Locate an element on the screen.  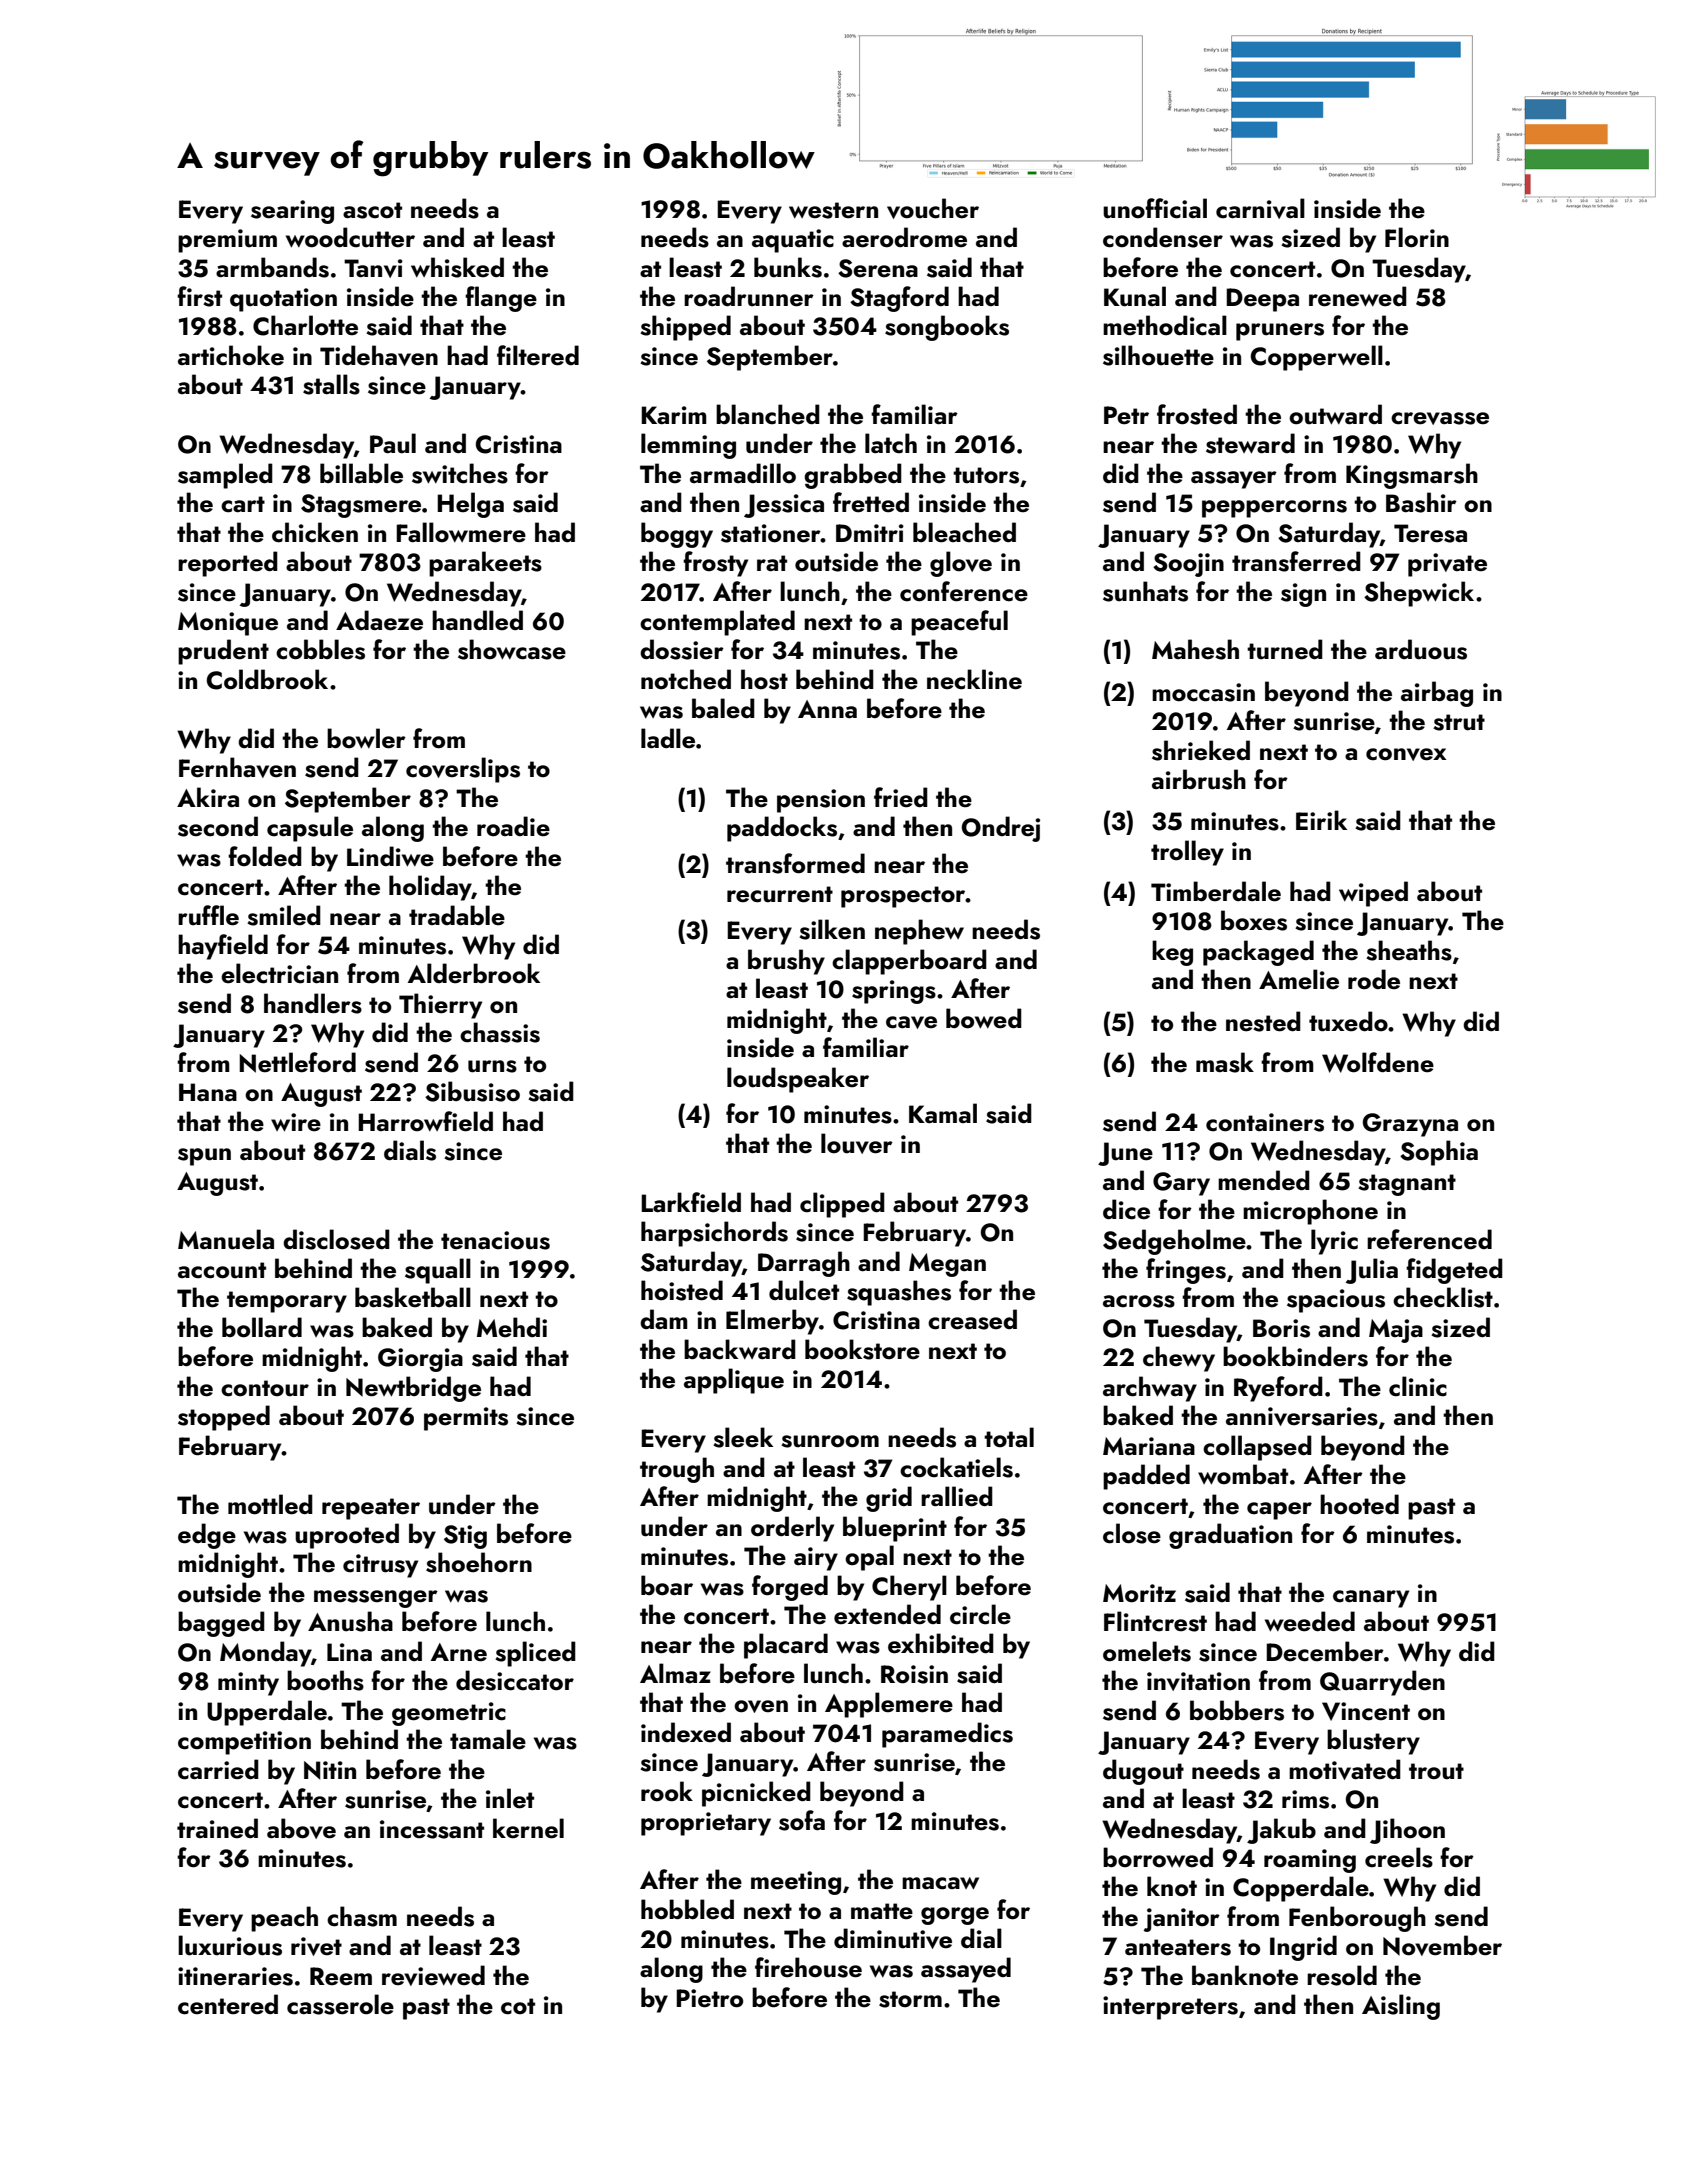
Tanvi is located at coordinates (373, 268).
